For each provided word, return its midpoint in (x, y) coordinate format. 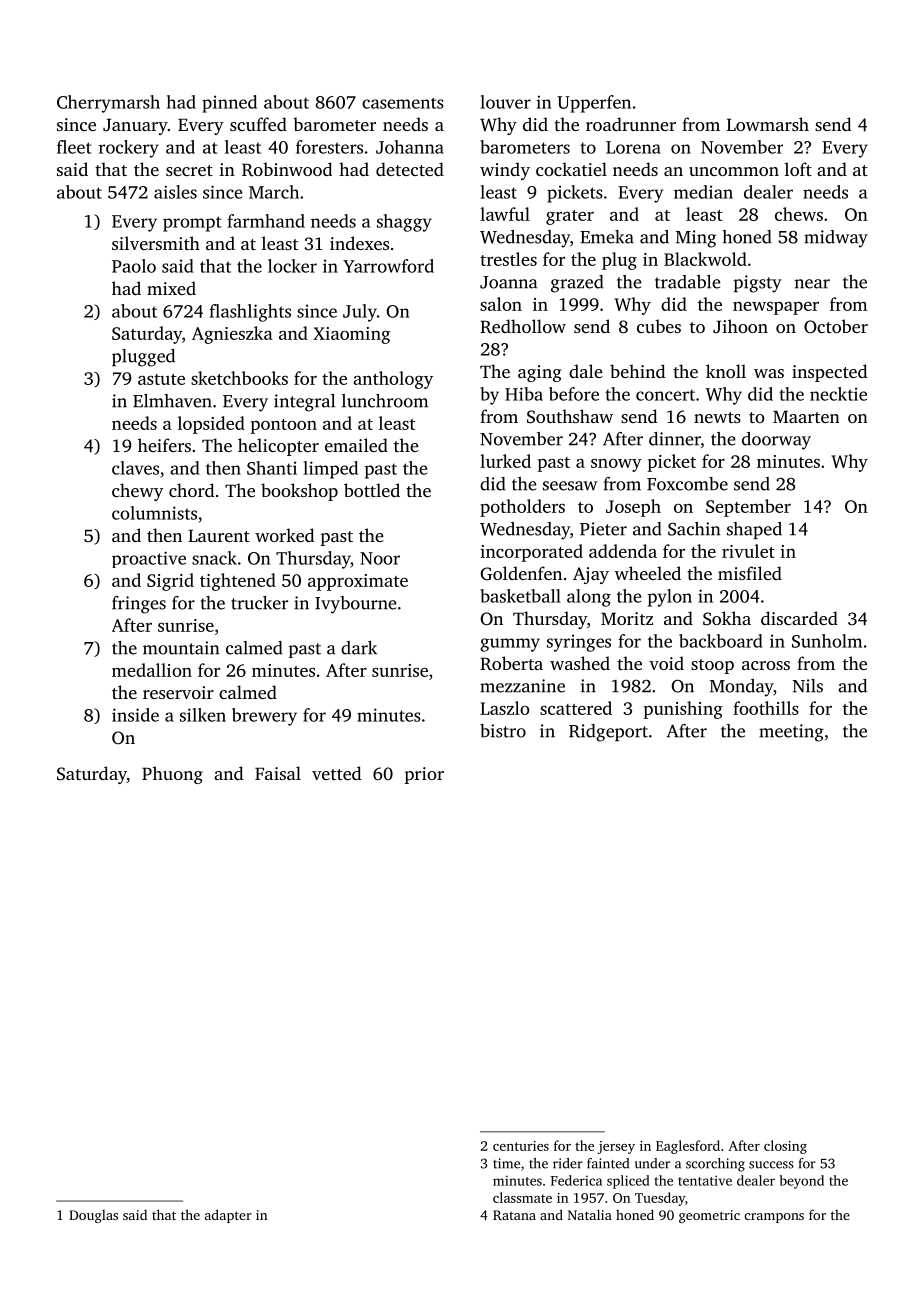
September (748, 508)
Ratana (514, 1215)
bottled (372, 490)
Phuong (172, 775)
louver (505, 102)
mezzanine (522, 686)
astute (161, 379)
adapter (228, 1216)
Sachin (694, 529)
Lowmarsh (768, 124)
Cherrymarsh (108, 104)
